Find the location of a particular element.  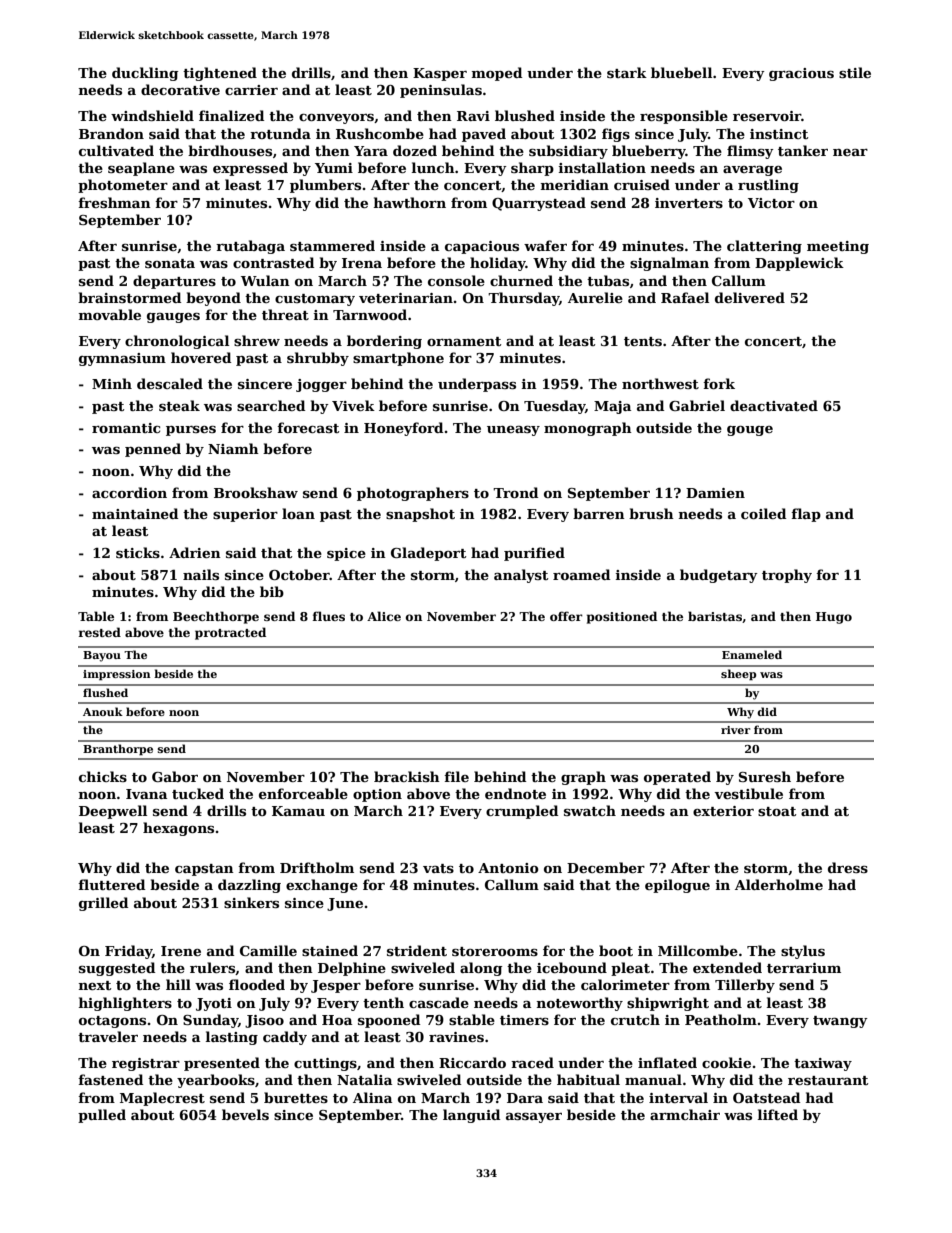

ornament is located at coordinates (464, 341).
